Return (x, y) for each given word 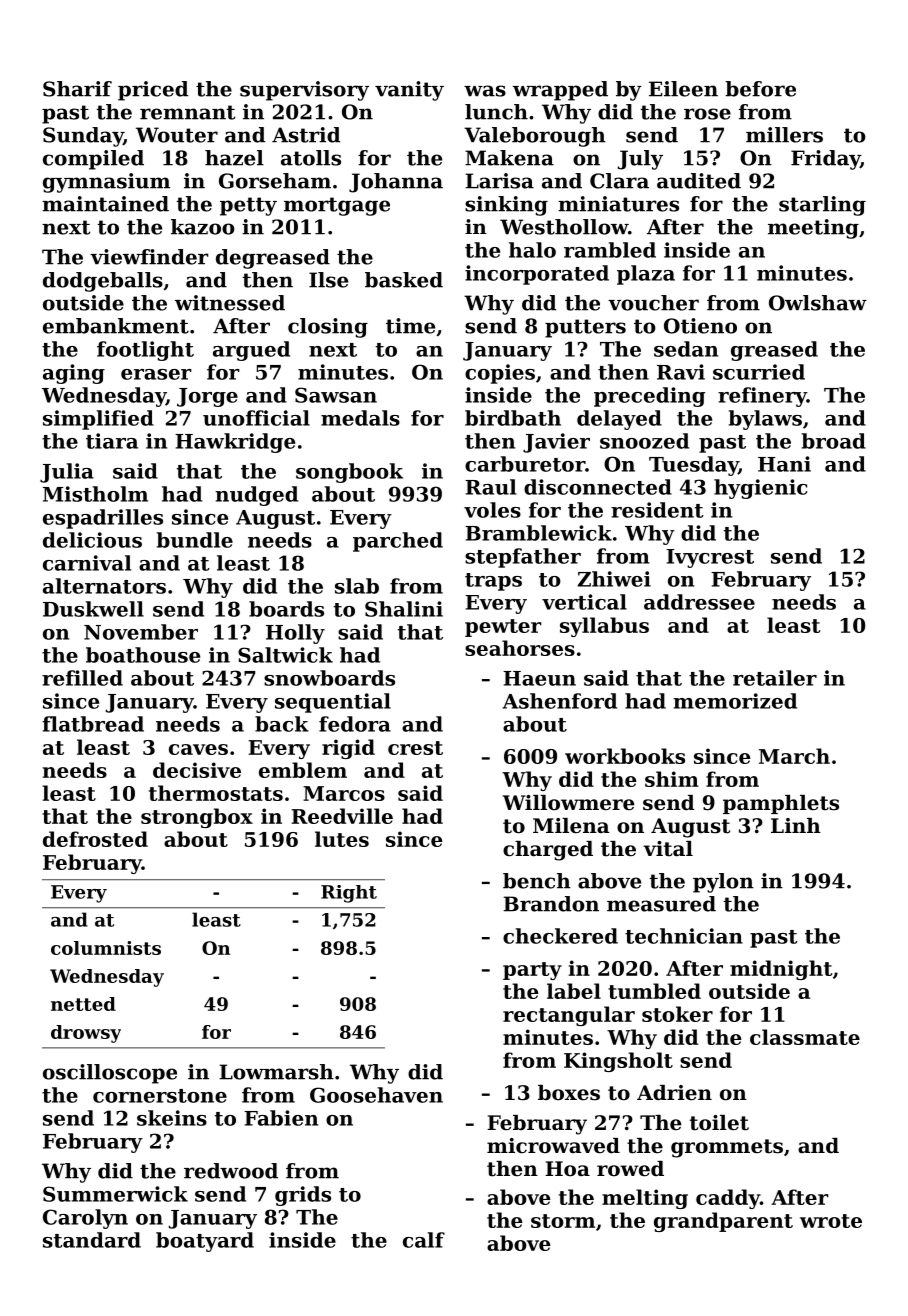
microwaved (553, 1146)
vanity (409, 91)
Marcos (344, 793)
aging (74, 374)
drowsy (86, 1034)
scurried (759, 372)
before (760, 89)
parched (398, 542)
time (410, 326)
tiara (112, 441)
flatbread (93, 724)
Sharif (77, 89)
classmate (805, 1037)
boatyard (205, 1242)
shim (672, 779)
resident (657, 510)
